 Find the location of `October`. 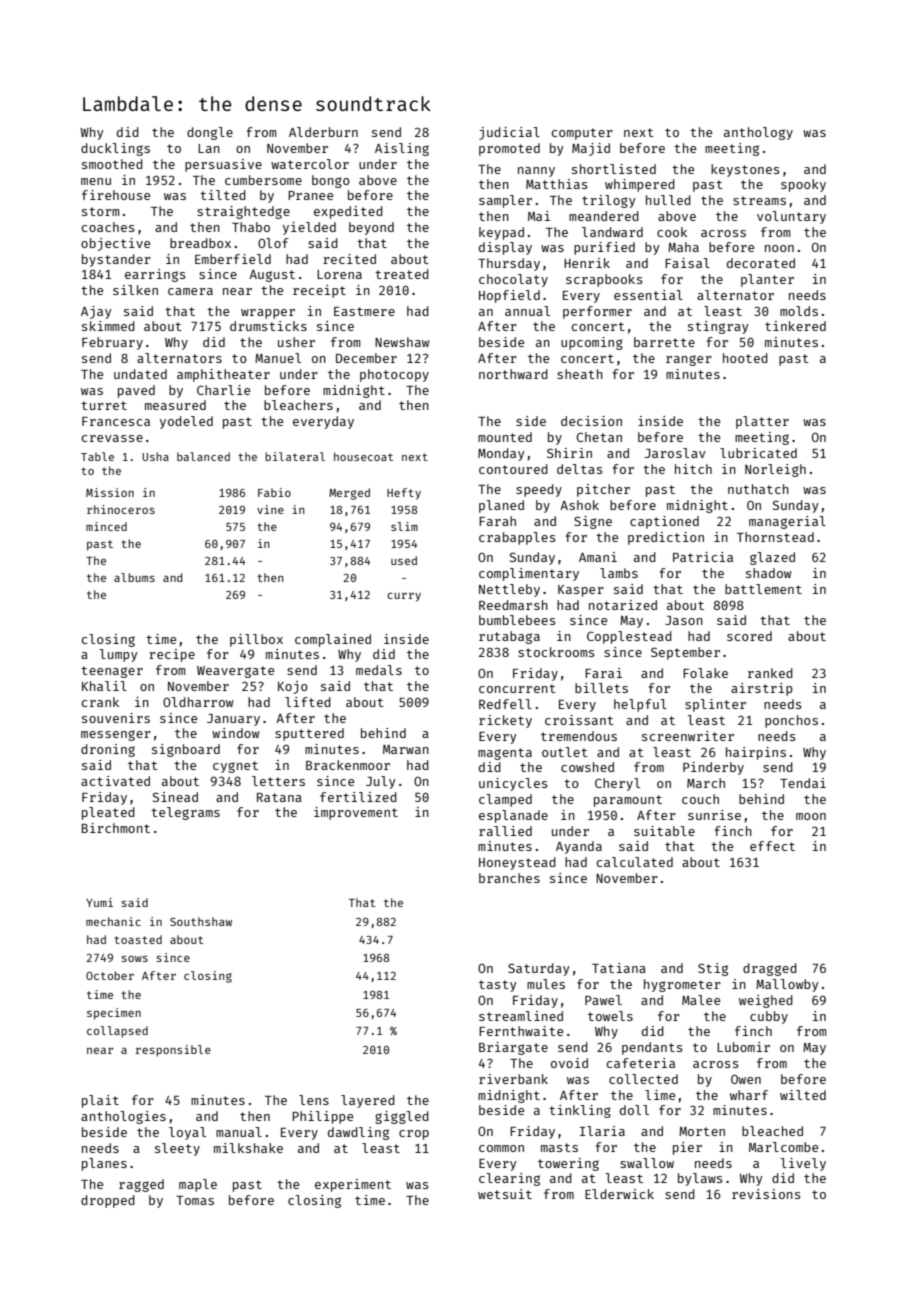

October is located at coordinates (110, 975).
